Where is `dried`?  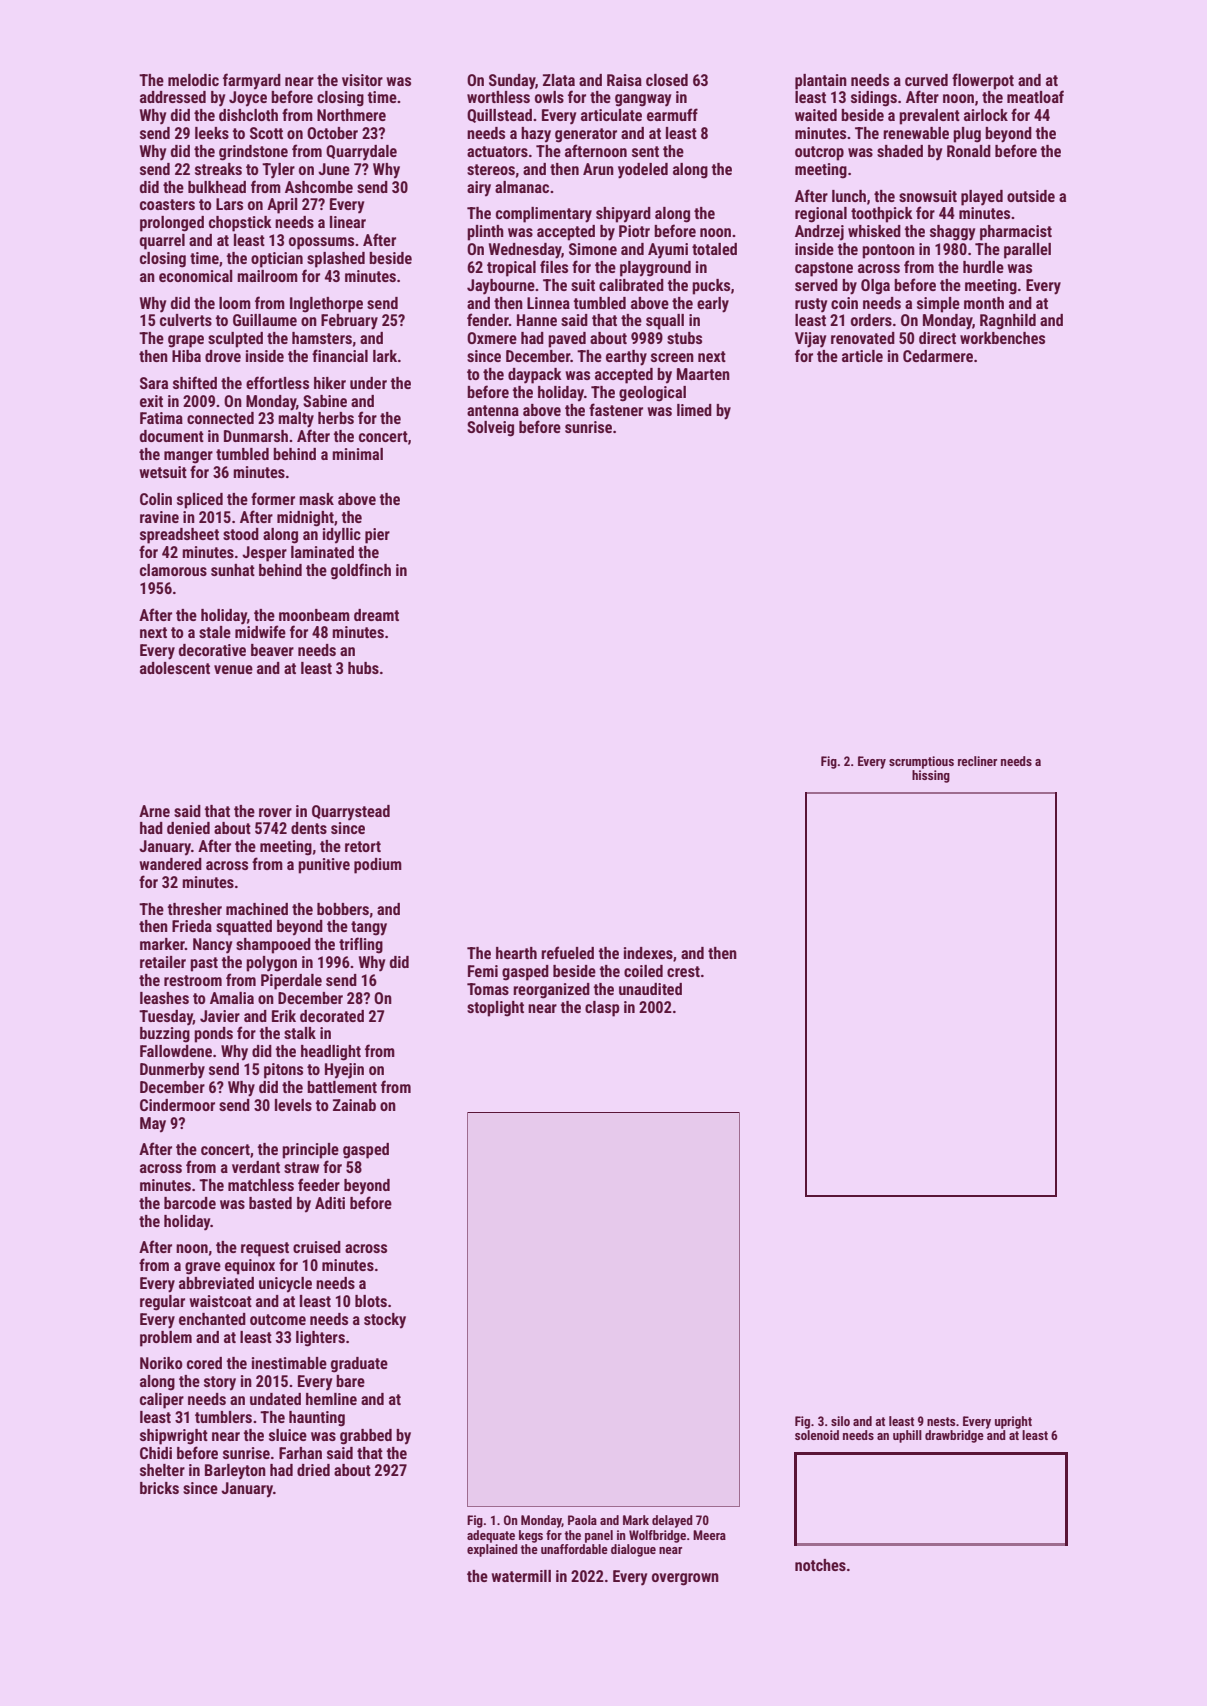
dried is located at coordinates (313, 1470).
